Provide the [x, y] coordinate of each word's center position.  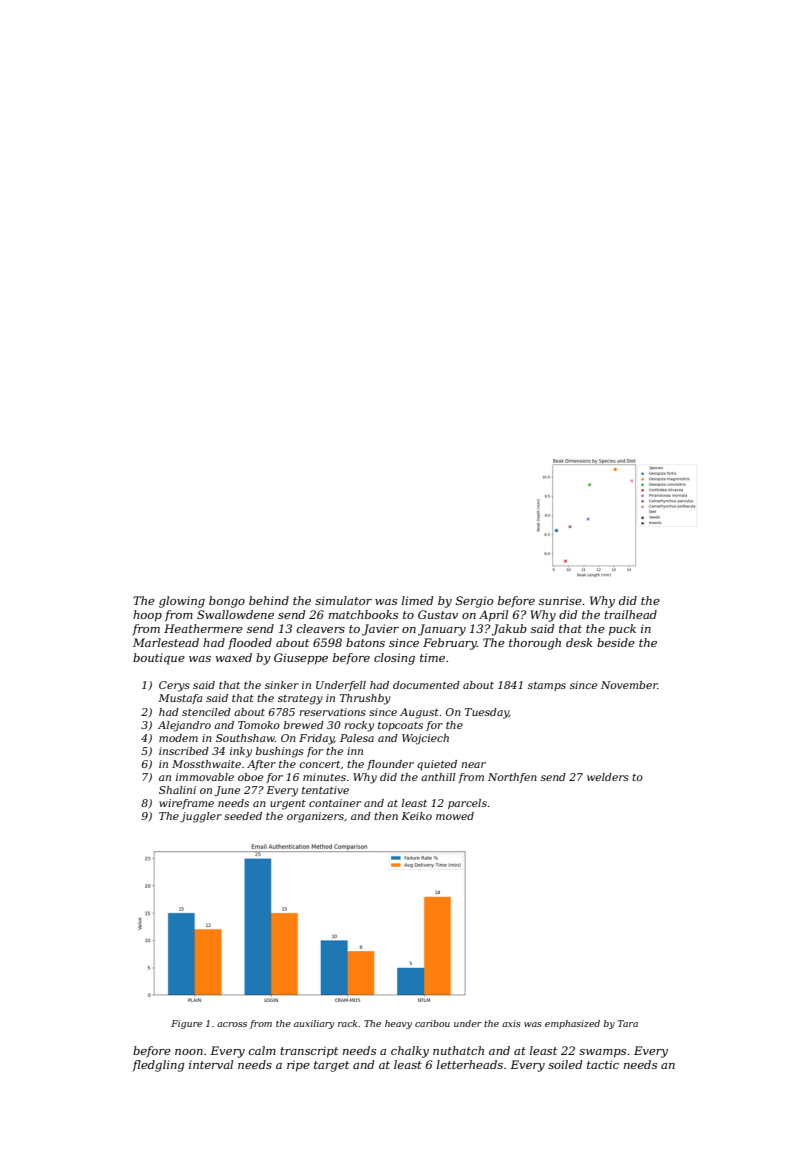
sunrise [560, 600]
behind [269, 600]
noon [189, 1052]
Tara [628, 1023]
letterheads [470, 1064]
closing [394, 659]
